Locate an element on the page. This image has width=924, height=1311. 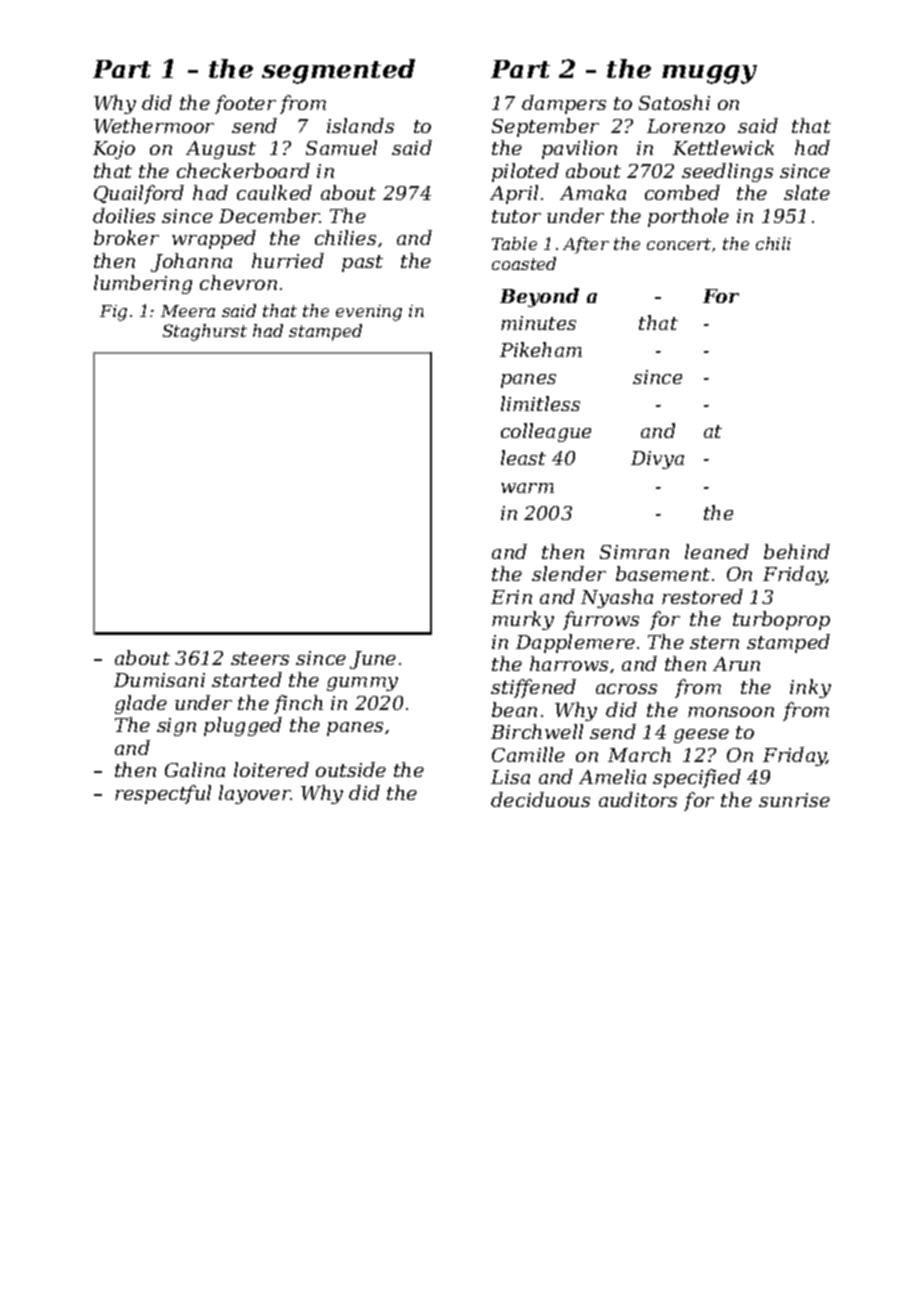
Dumisani is located at coordinates (159, 680).
